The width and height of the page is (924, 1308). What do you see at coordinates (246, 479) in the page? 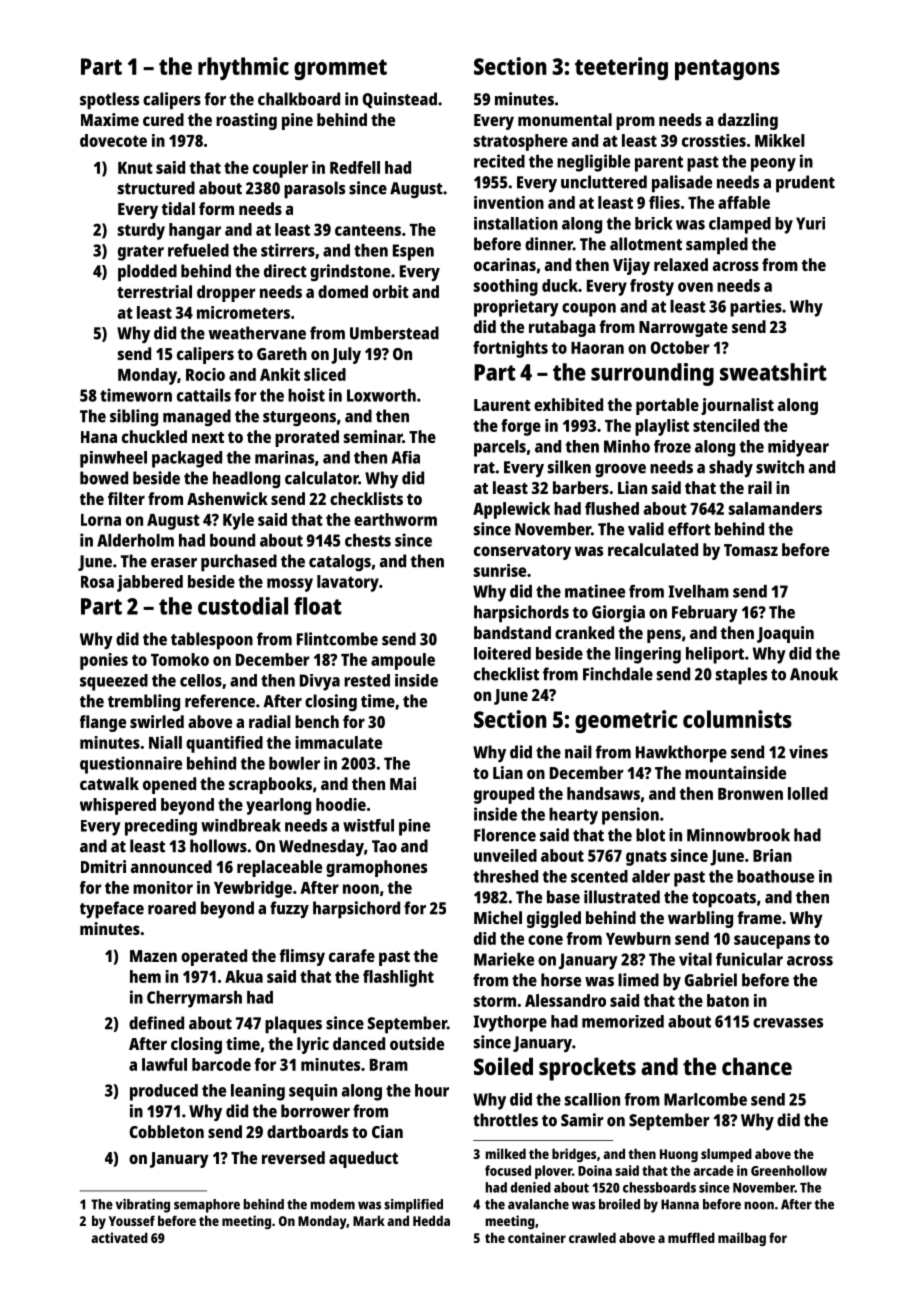
I see `headlong` at bounding box center [246, 479].
